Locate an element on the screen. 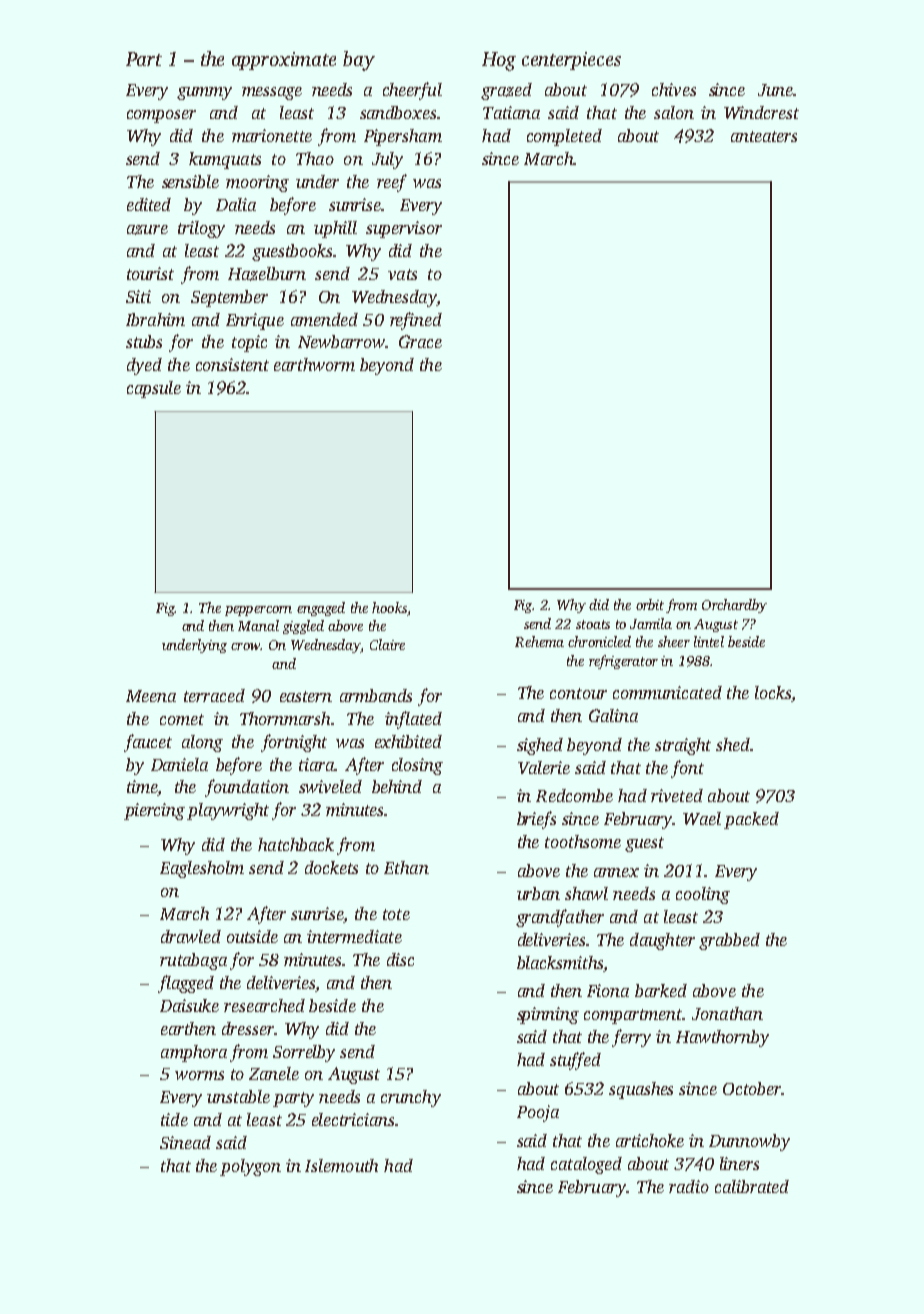 This screenshot has width=924, height=1314. chives is located at coordinates (674, 89).
